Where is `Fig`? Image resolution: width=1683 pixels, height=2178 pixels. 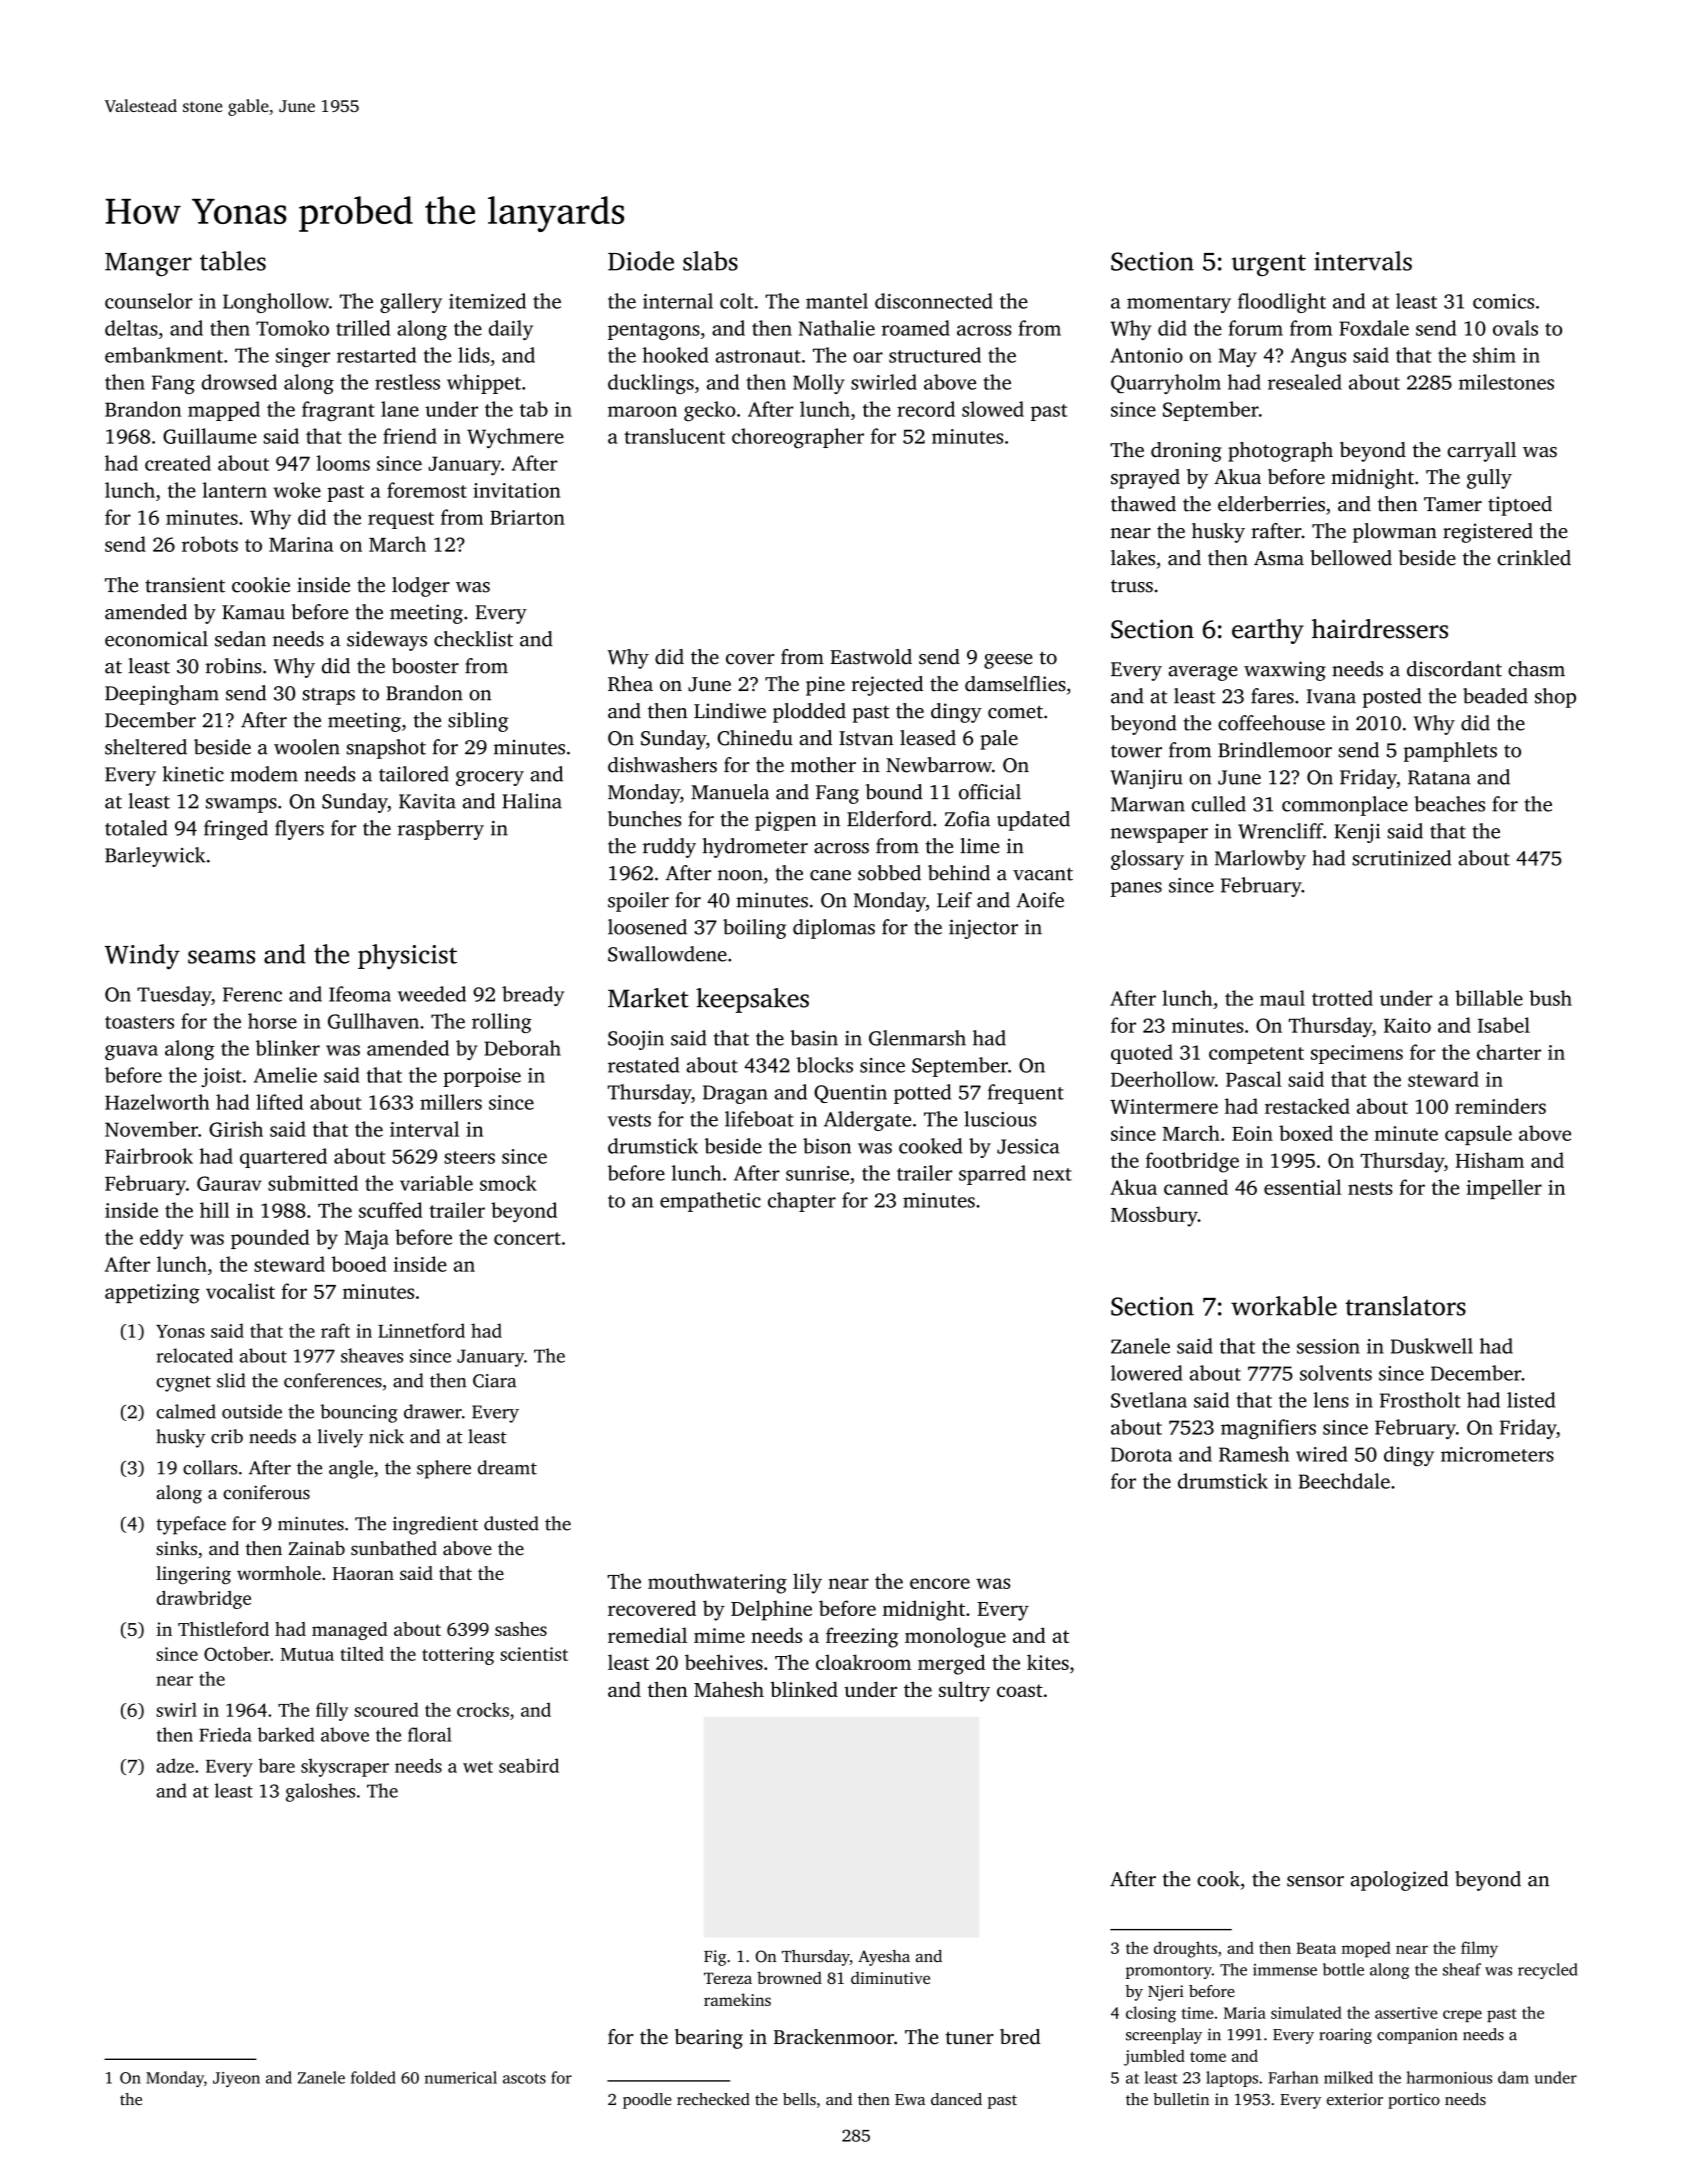 Fig is located at coordinates (715, 1958).
